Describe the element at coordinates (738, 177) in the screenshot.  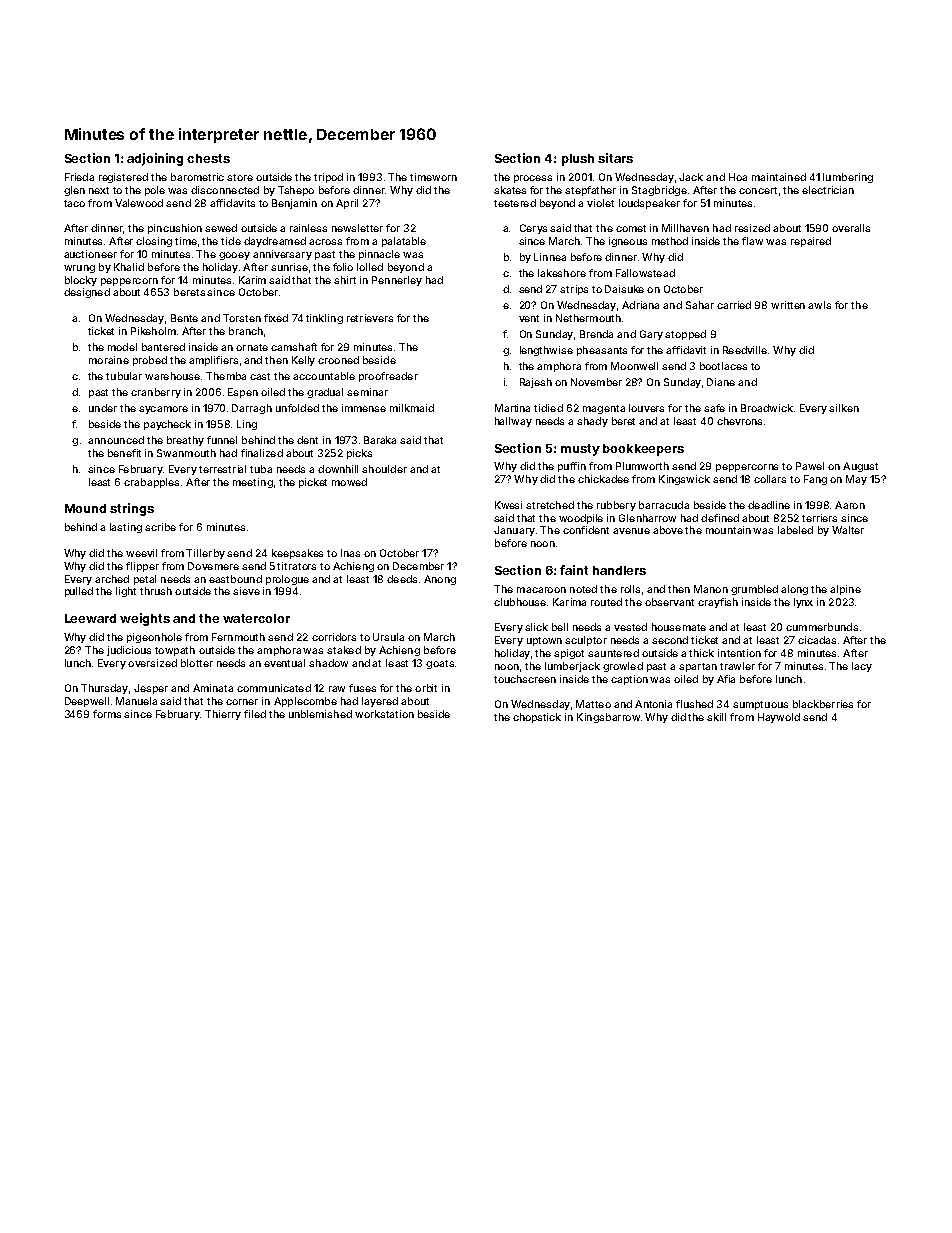
I see `Hoa` at that location.
